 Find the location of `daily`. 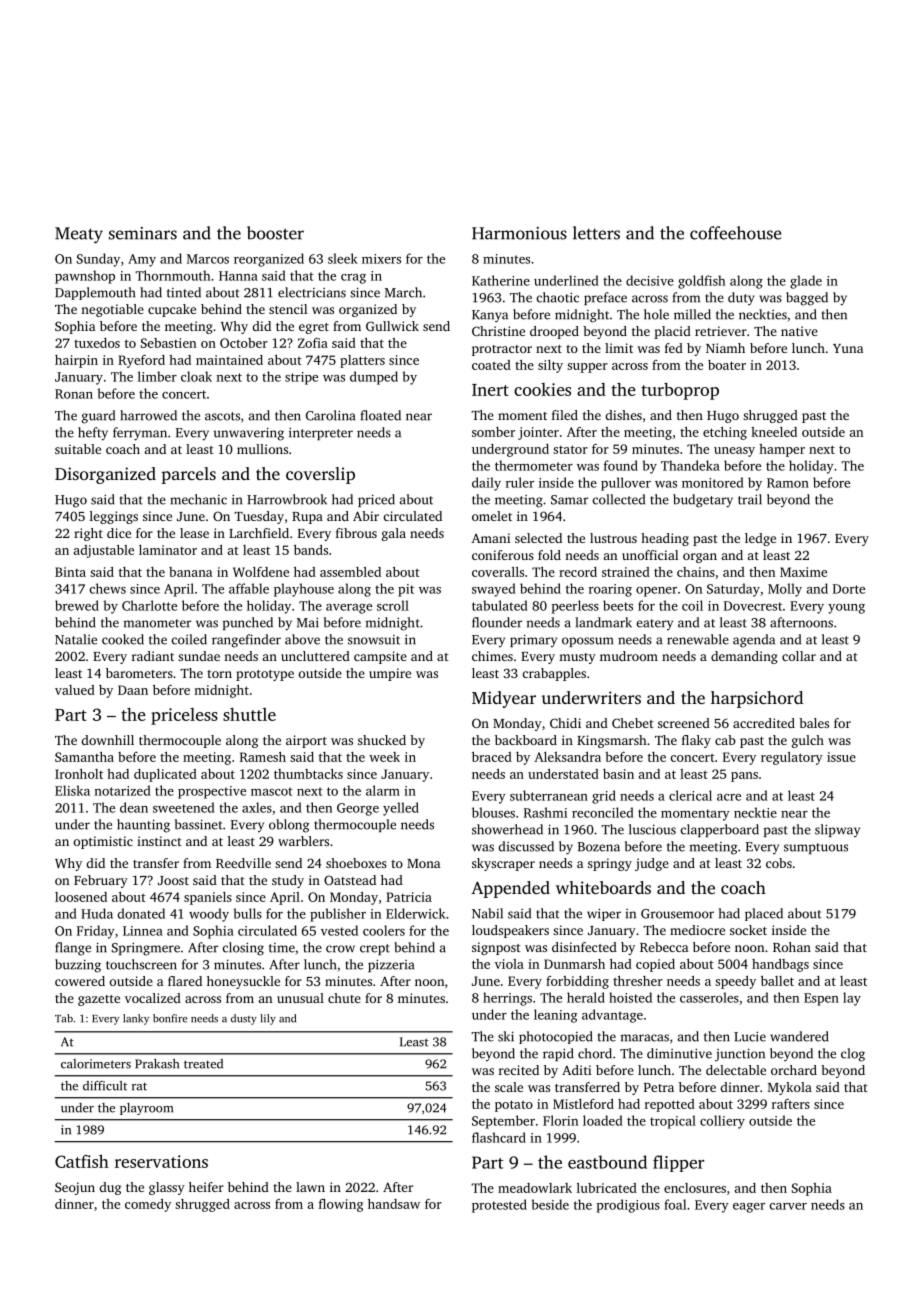

daily is located at coordinates (486, 484).
